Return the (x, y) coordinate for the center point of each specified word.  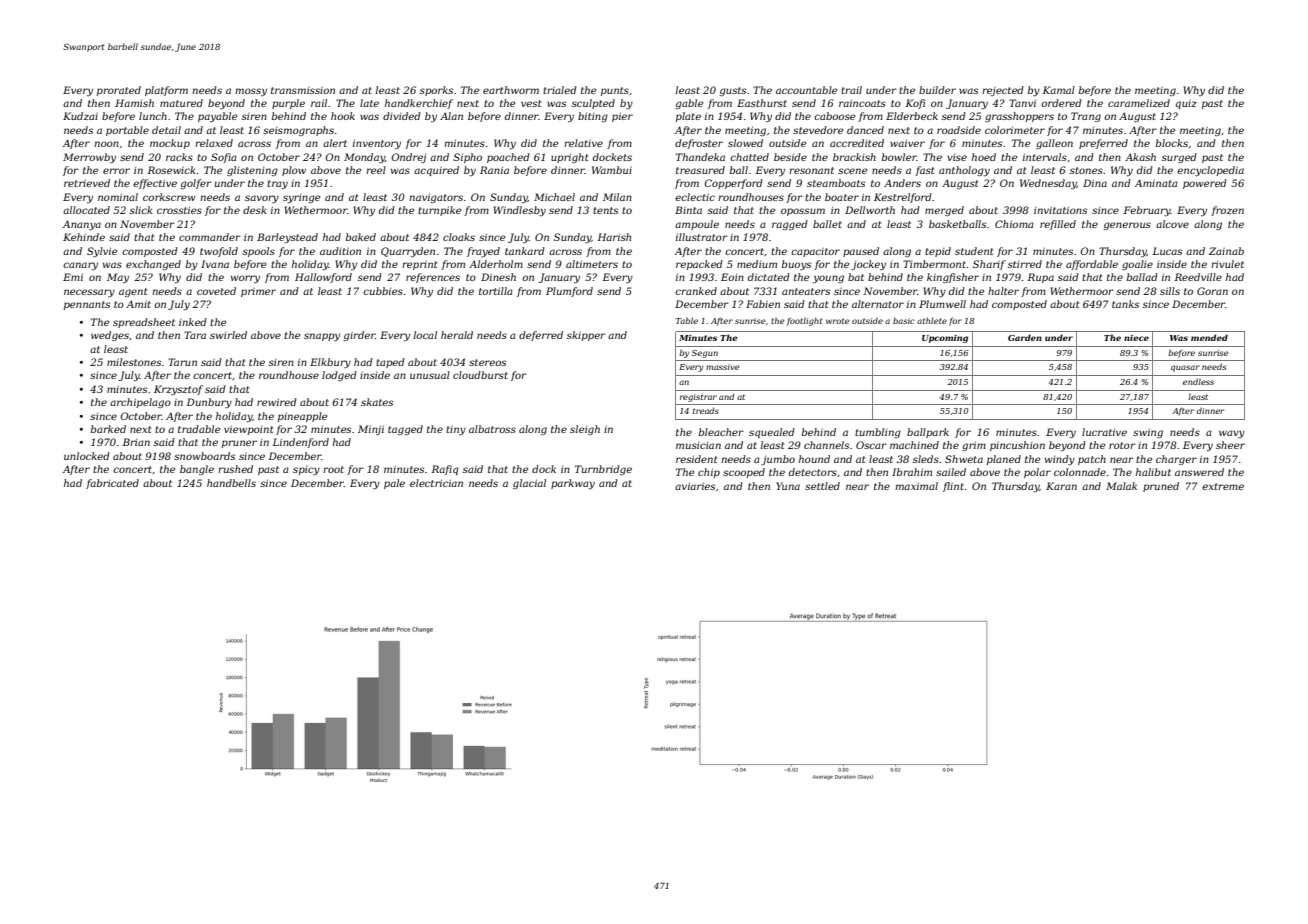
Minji (371, 430)
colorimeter (1015, 130)
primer (258, 292)
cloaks (459, 237)
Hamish (134, 103)
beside (790, 157)
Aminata (1156, 183)
